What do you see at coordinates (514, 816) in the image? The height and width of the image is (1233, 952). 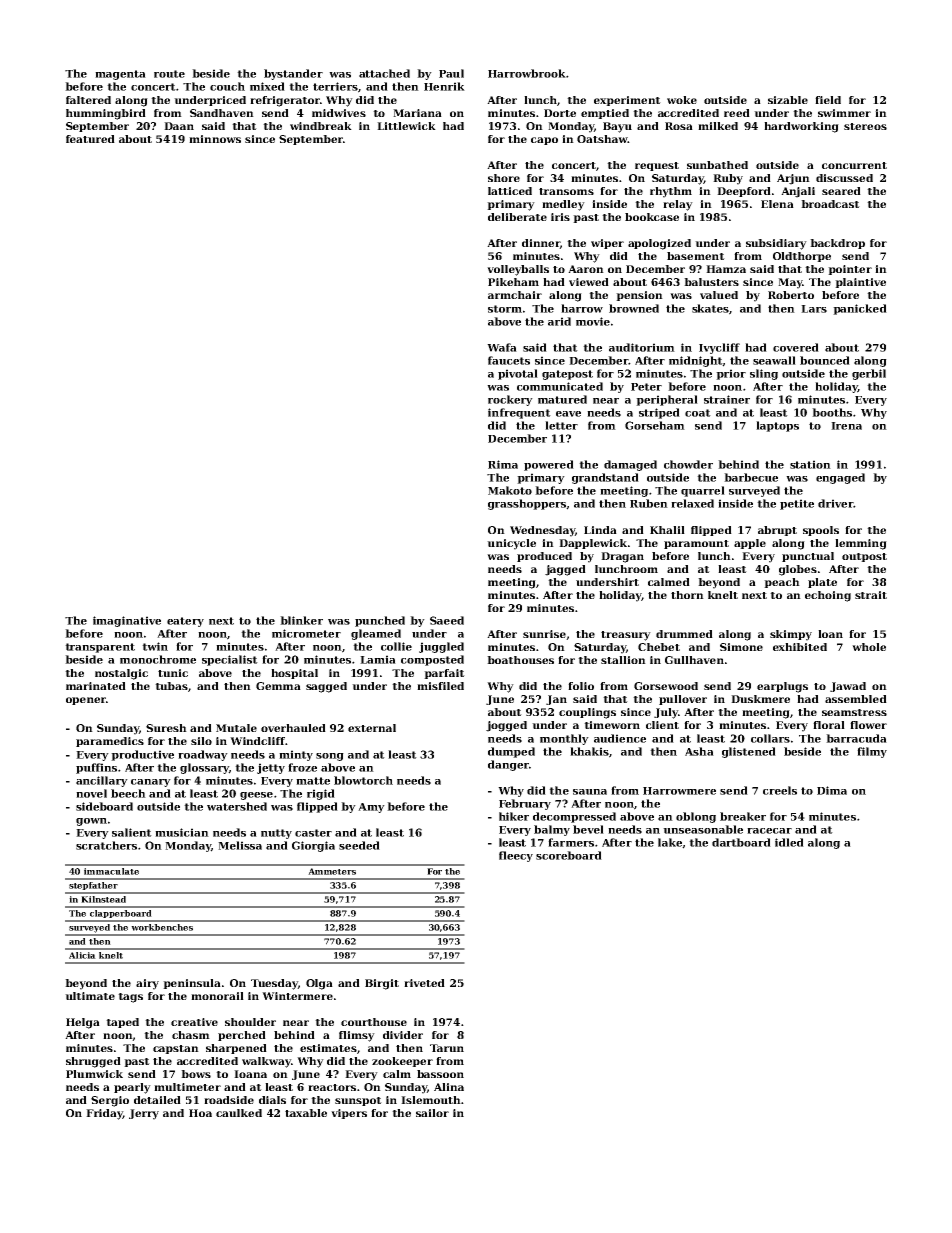 I see `hiker` at bounding box center [514, 816].
